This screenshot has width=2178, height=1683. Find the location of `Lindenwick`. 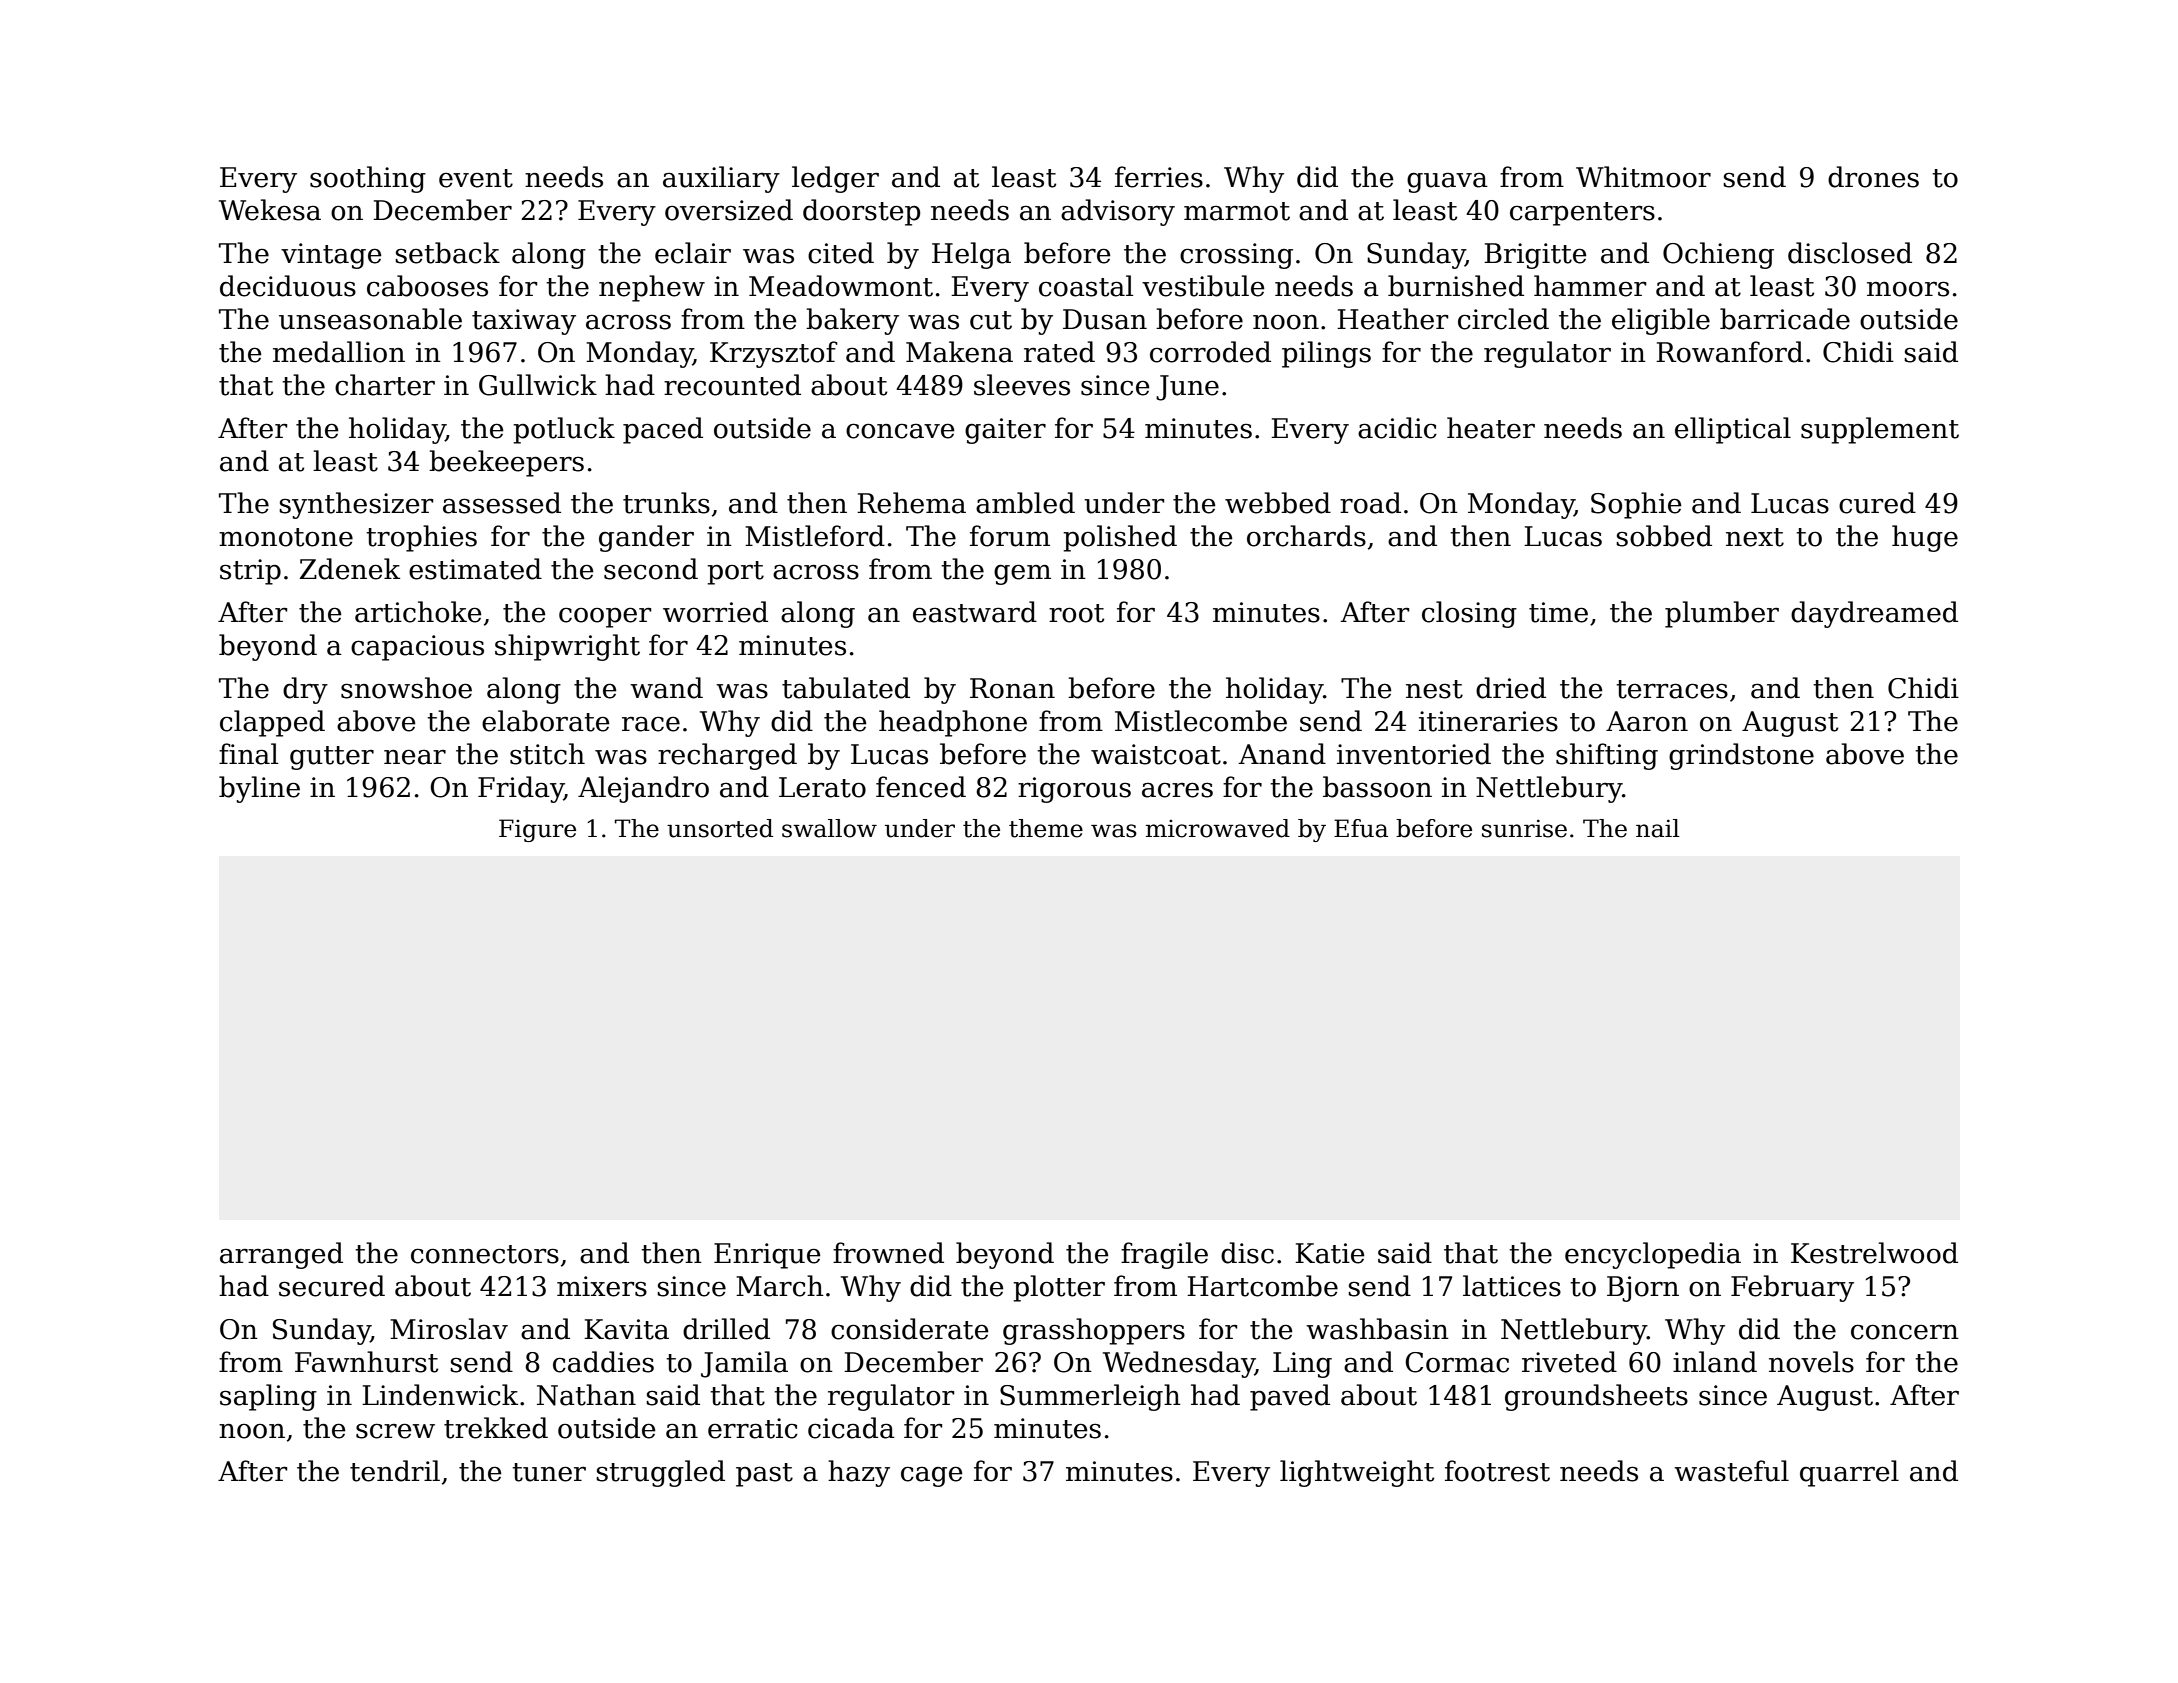

Lindenwick is located at coordinates (440, 1395).
